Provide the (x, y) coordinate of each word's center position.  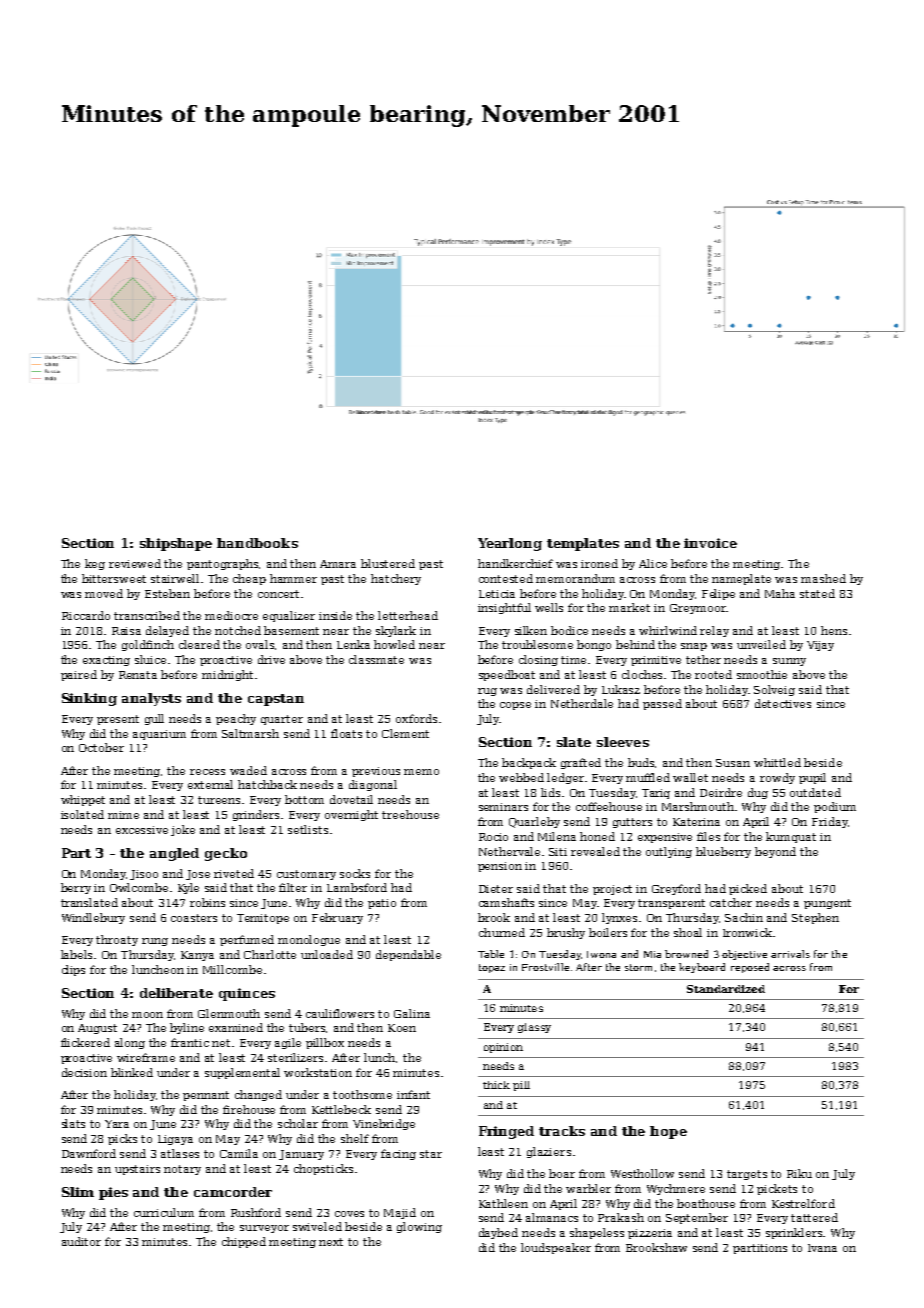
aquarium (159, 735)
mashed (823, 578)
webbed (521, 777)
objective (744, 955)
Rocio (493, 837)
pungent (827, 904)
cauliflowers (340, 1013)
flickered (85, 1042)
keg (95, 564)
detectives (783, 703)
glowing (419, 1227)
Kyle (188, 888)
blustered (388, 563)
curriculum (164, 1212)
